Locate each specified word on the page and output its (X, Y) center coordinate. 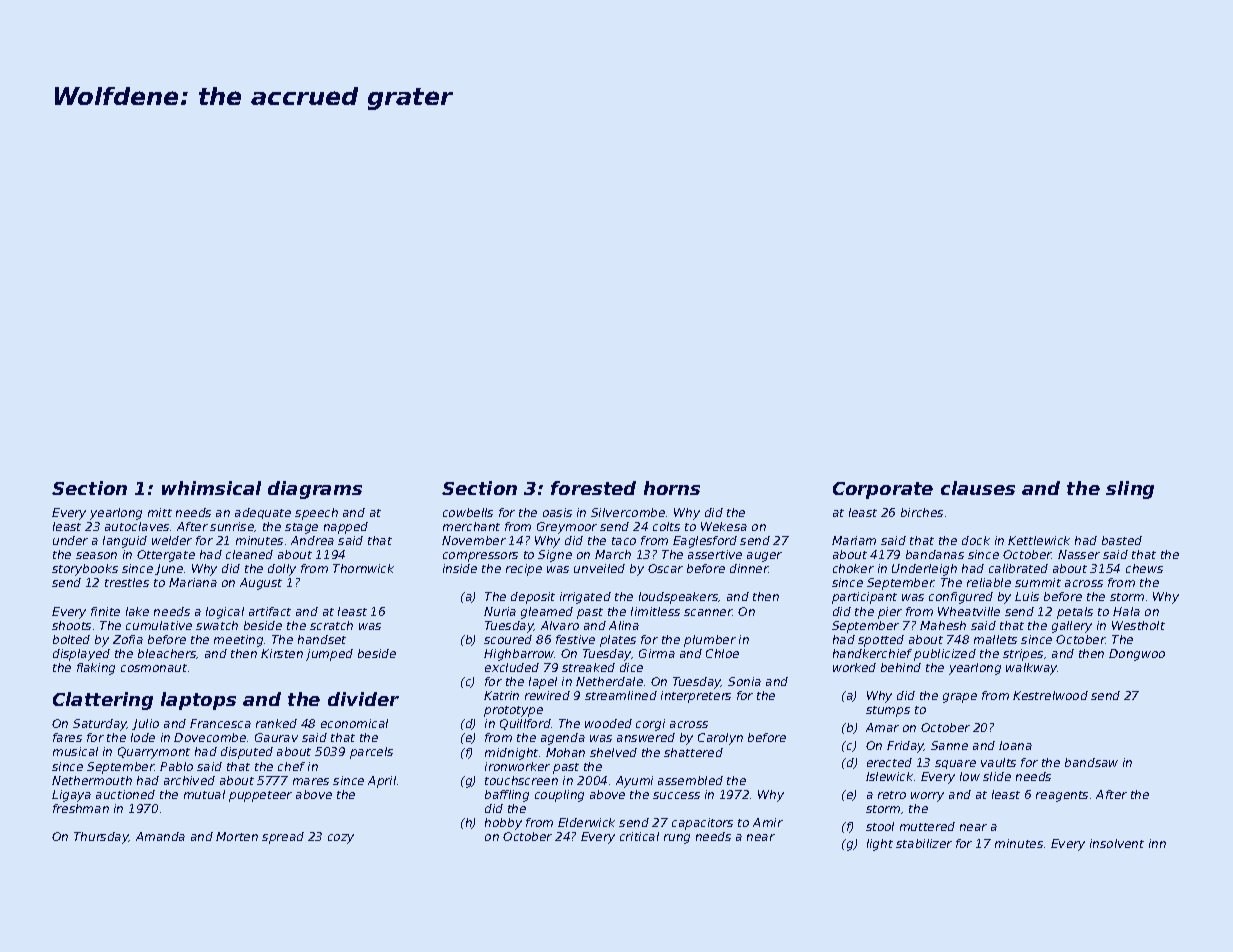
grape (960, 698)
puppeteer (260, 796)
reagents (1062, 796)
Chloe (722, 653)
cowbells (468, 512)
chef (291, 766)
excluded (512, 667)
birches (922, 512)
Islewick (889, 776)
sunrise (232, 526)
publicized (945, 655)
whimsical (211, 488)
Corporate (883, 490)
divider (363, 699)
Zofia (128, 639)
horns (672, 488)
